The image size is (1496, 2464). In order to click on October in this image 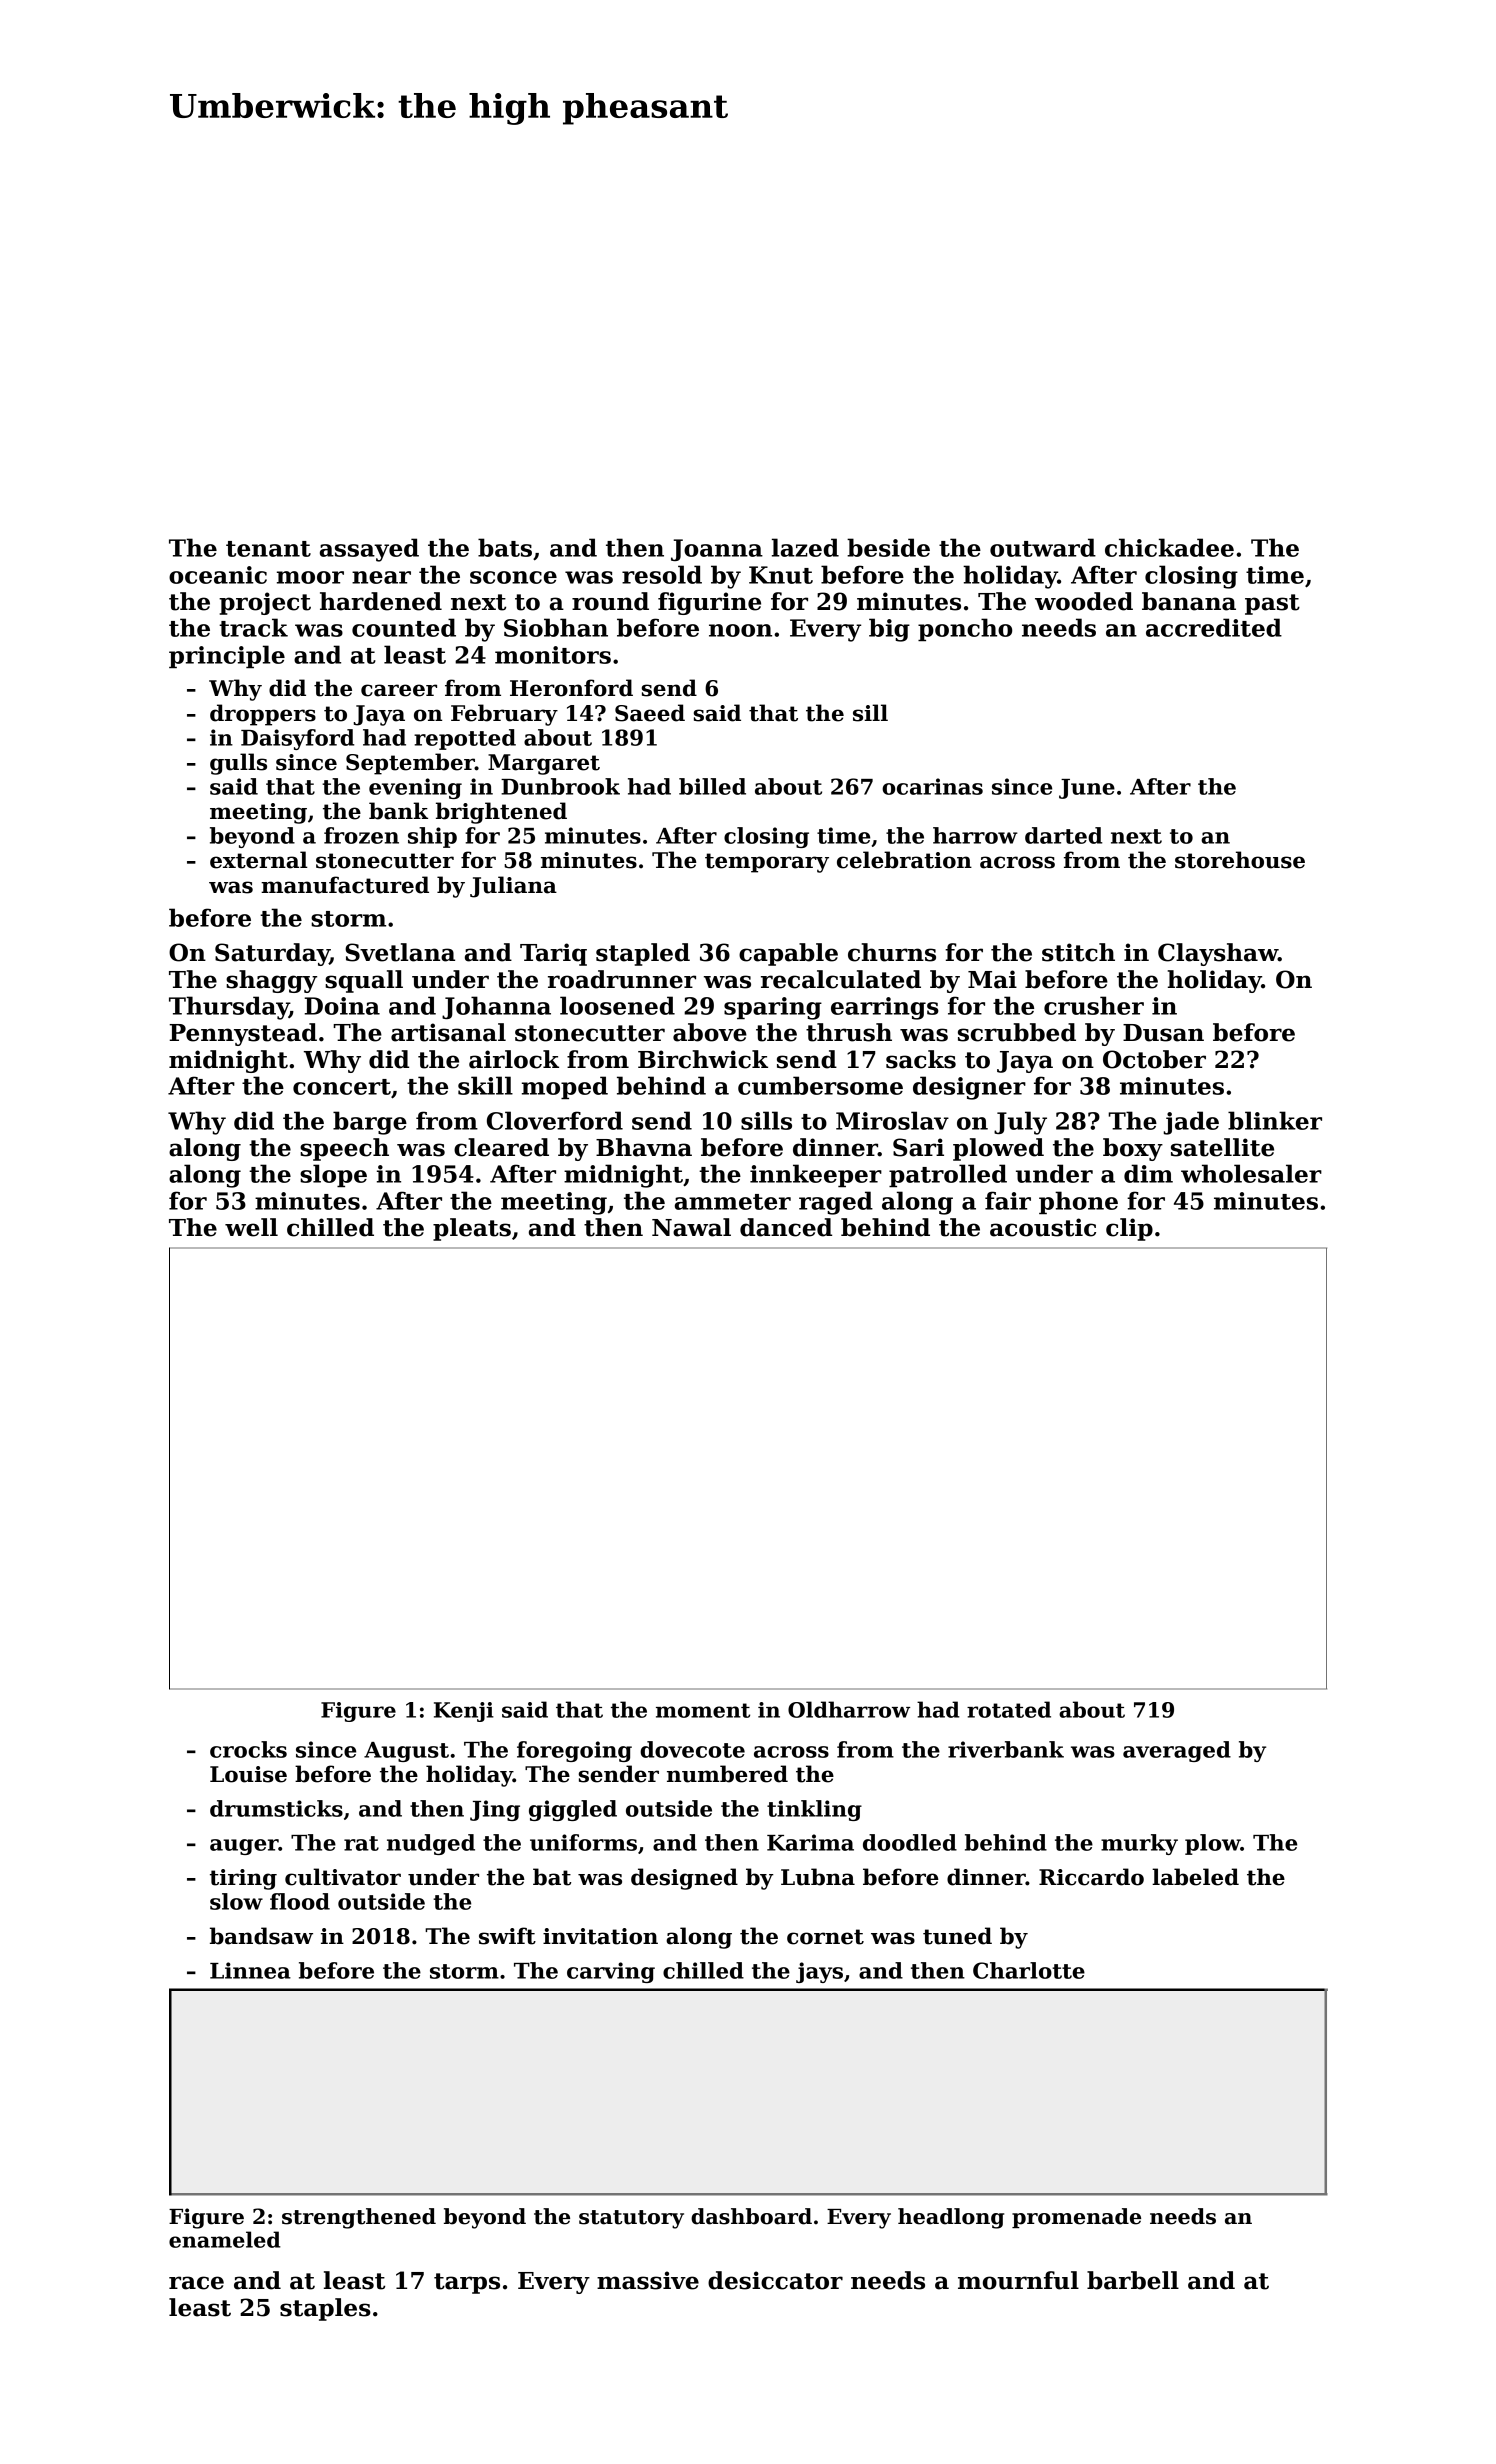, I will do `click(1154, 1059)`.
